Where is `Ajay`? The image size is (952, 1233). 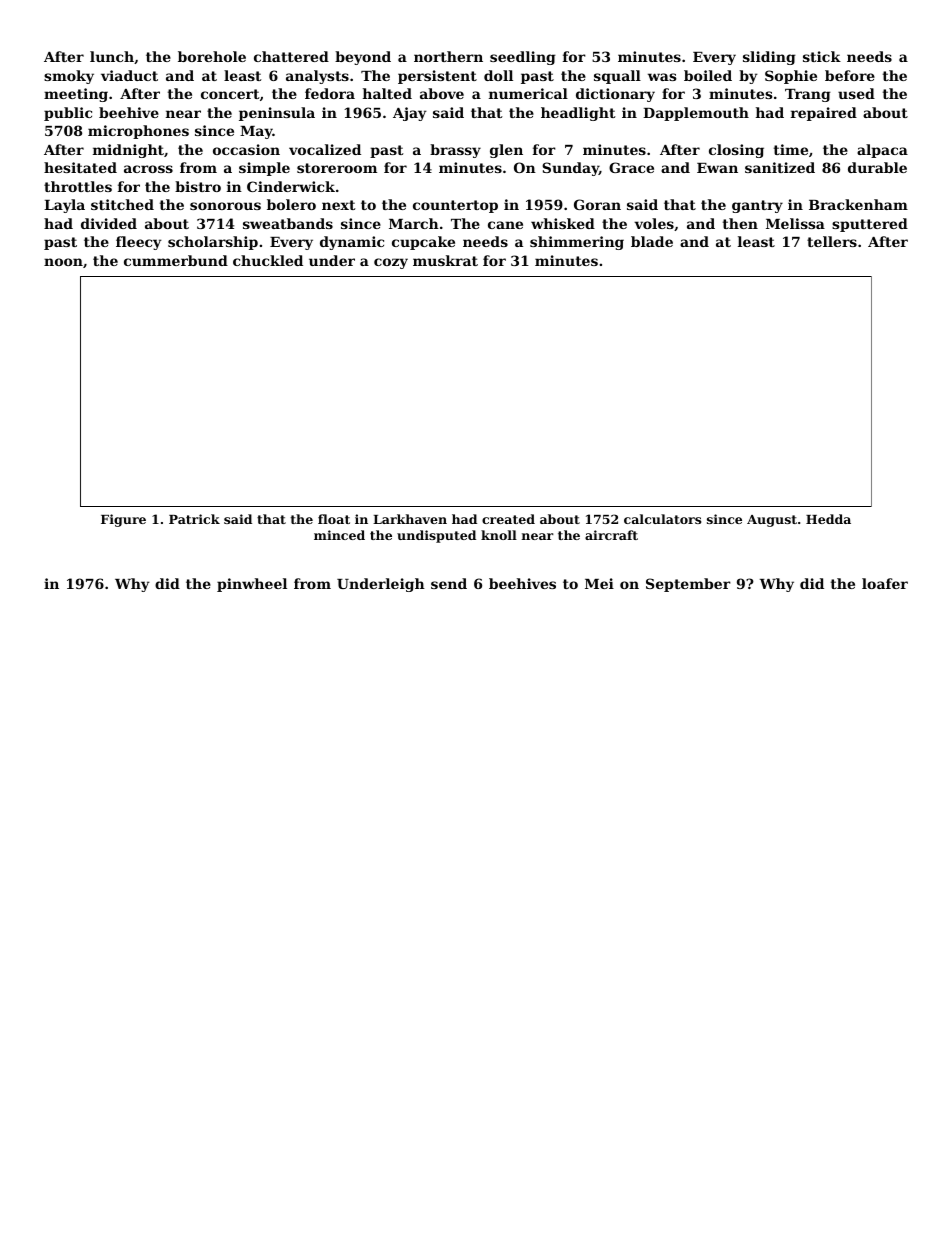
Ajay is located at coordinates (410, 114).
